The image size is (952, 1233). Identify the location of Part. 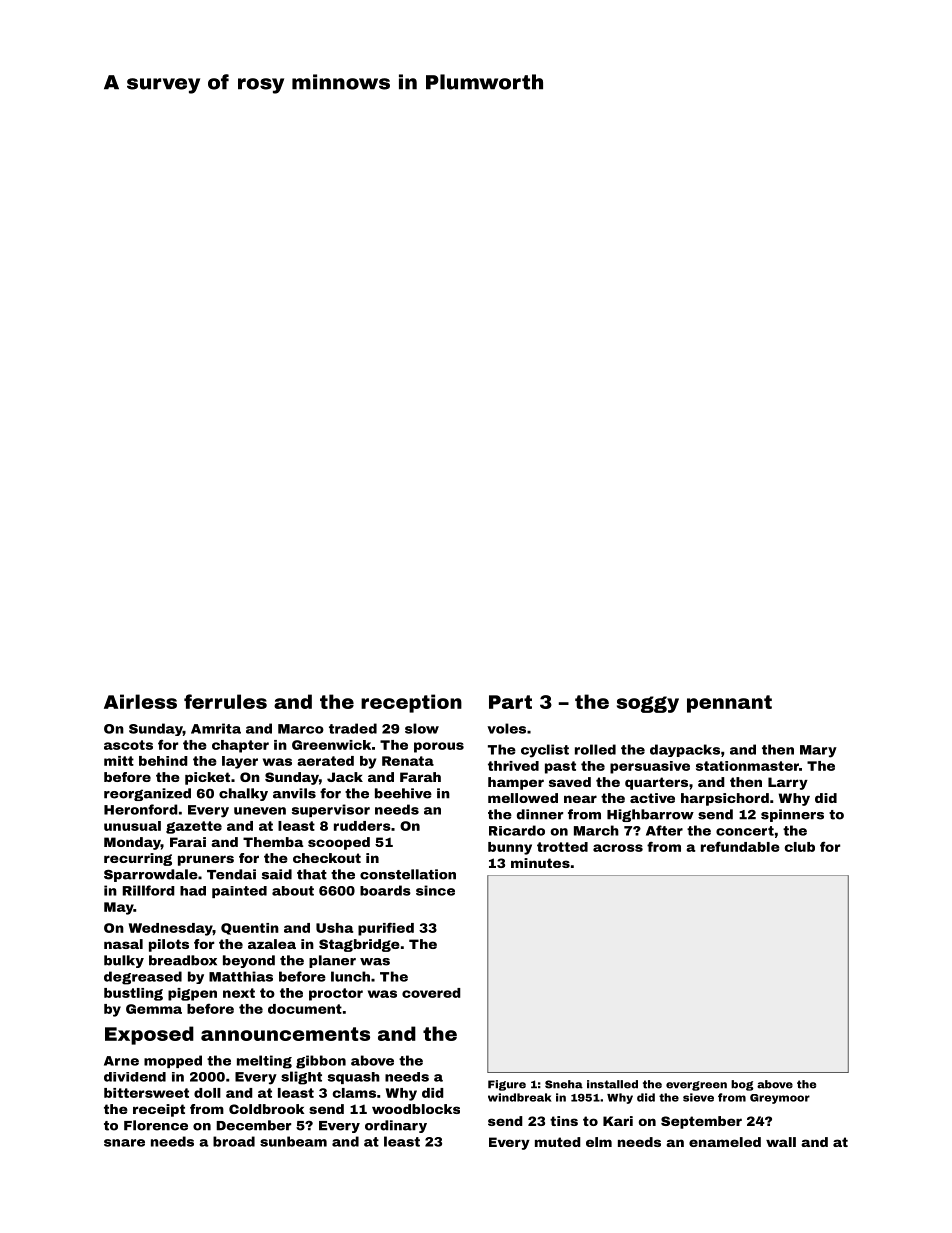
(510, 702).
